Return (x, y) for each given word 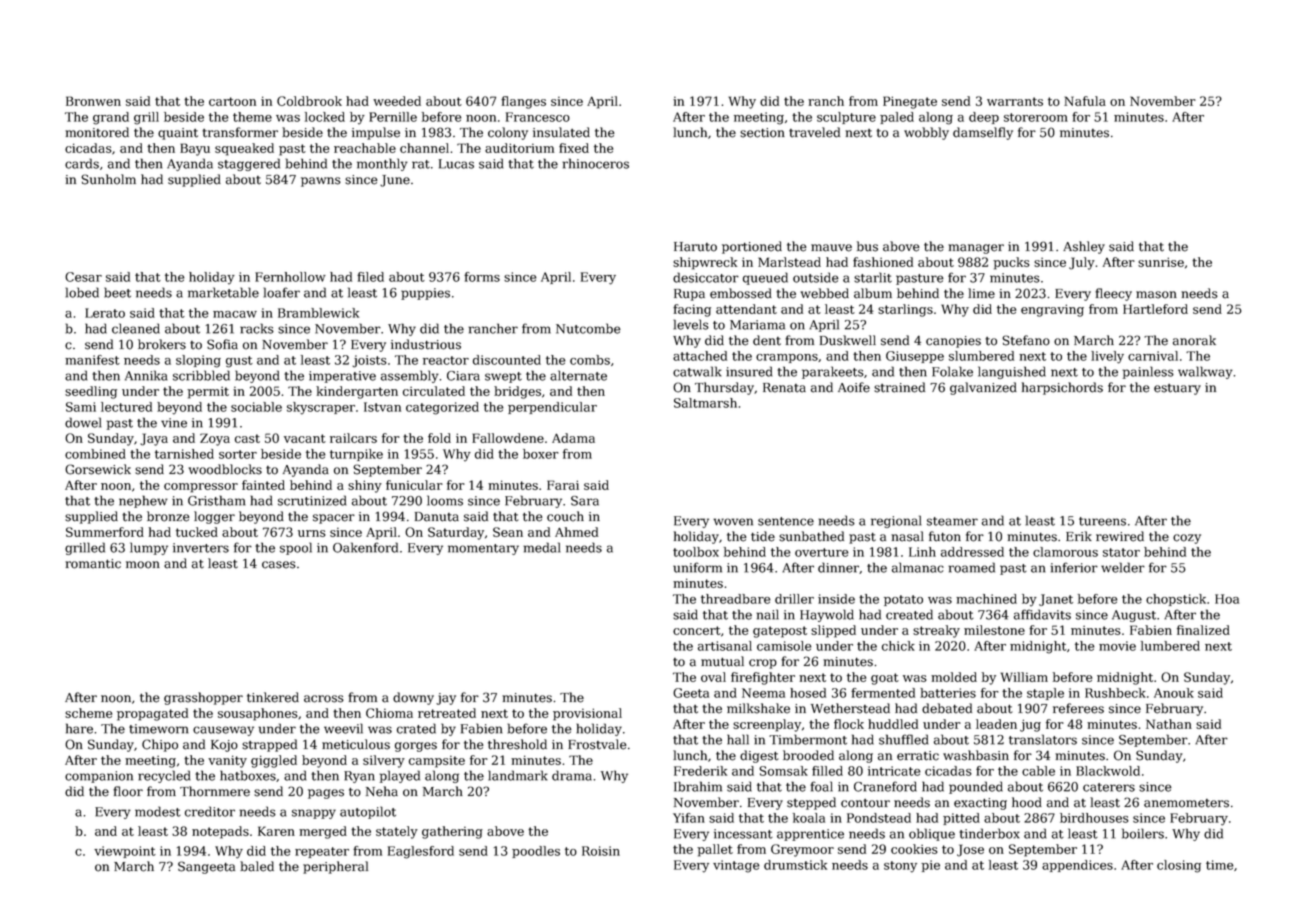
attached (700, 356)
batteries (948, 693)
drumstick (795, 865)
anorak (1194, 340)
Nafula (1085, 101)
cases (279, 565)
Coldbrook (309, 101)
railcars (353, 438)
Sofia (222, 344)
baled (257, 866)
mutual (722, 661)
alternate (578, 375)
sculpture (846, 118)
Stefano (1026, 340)
